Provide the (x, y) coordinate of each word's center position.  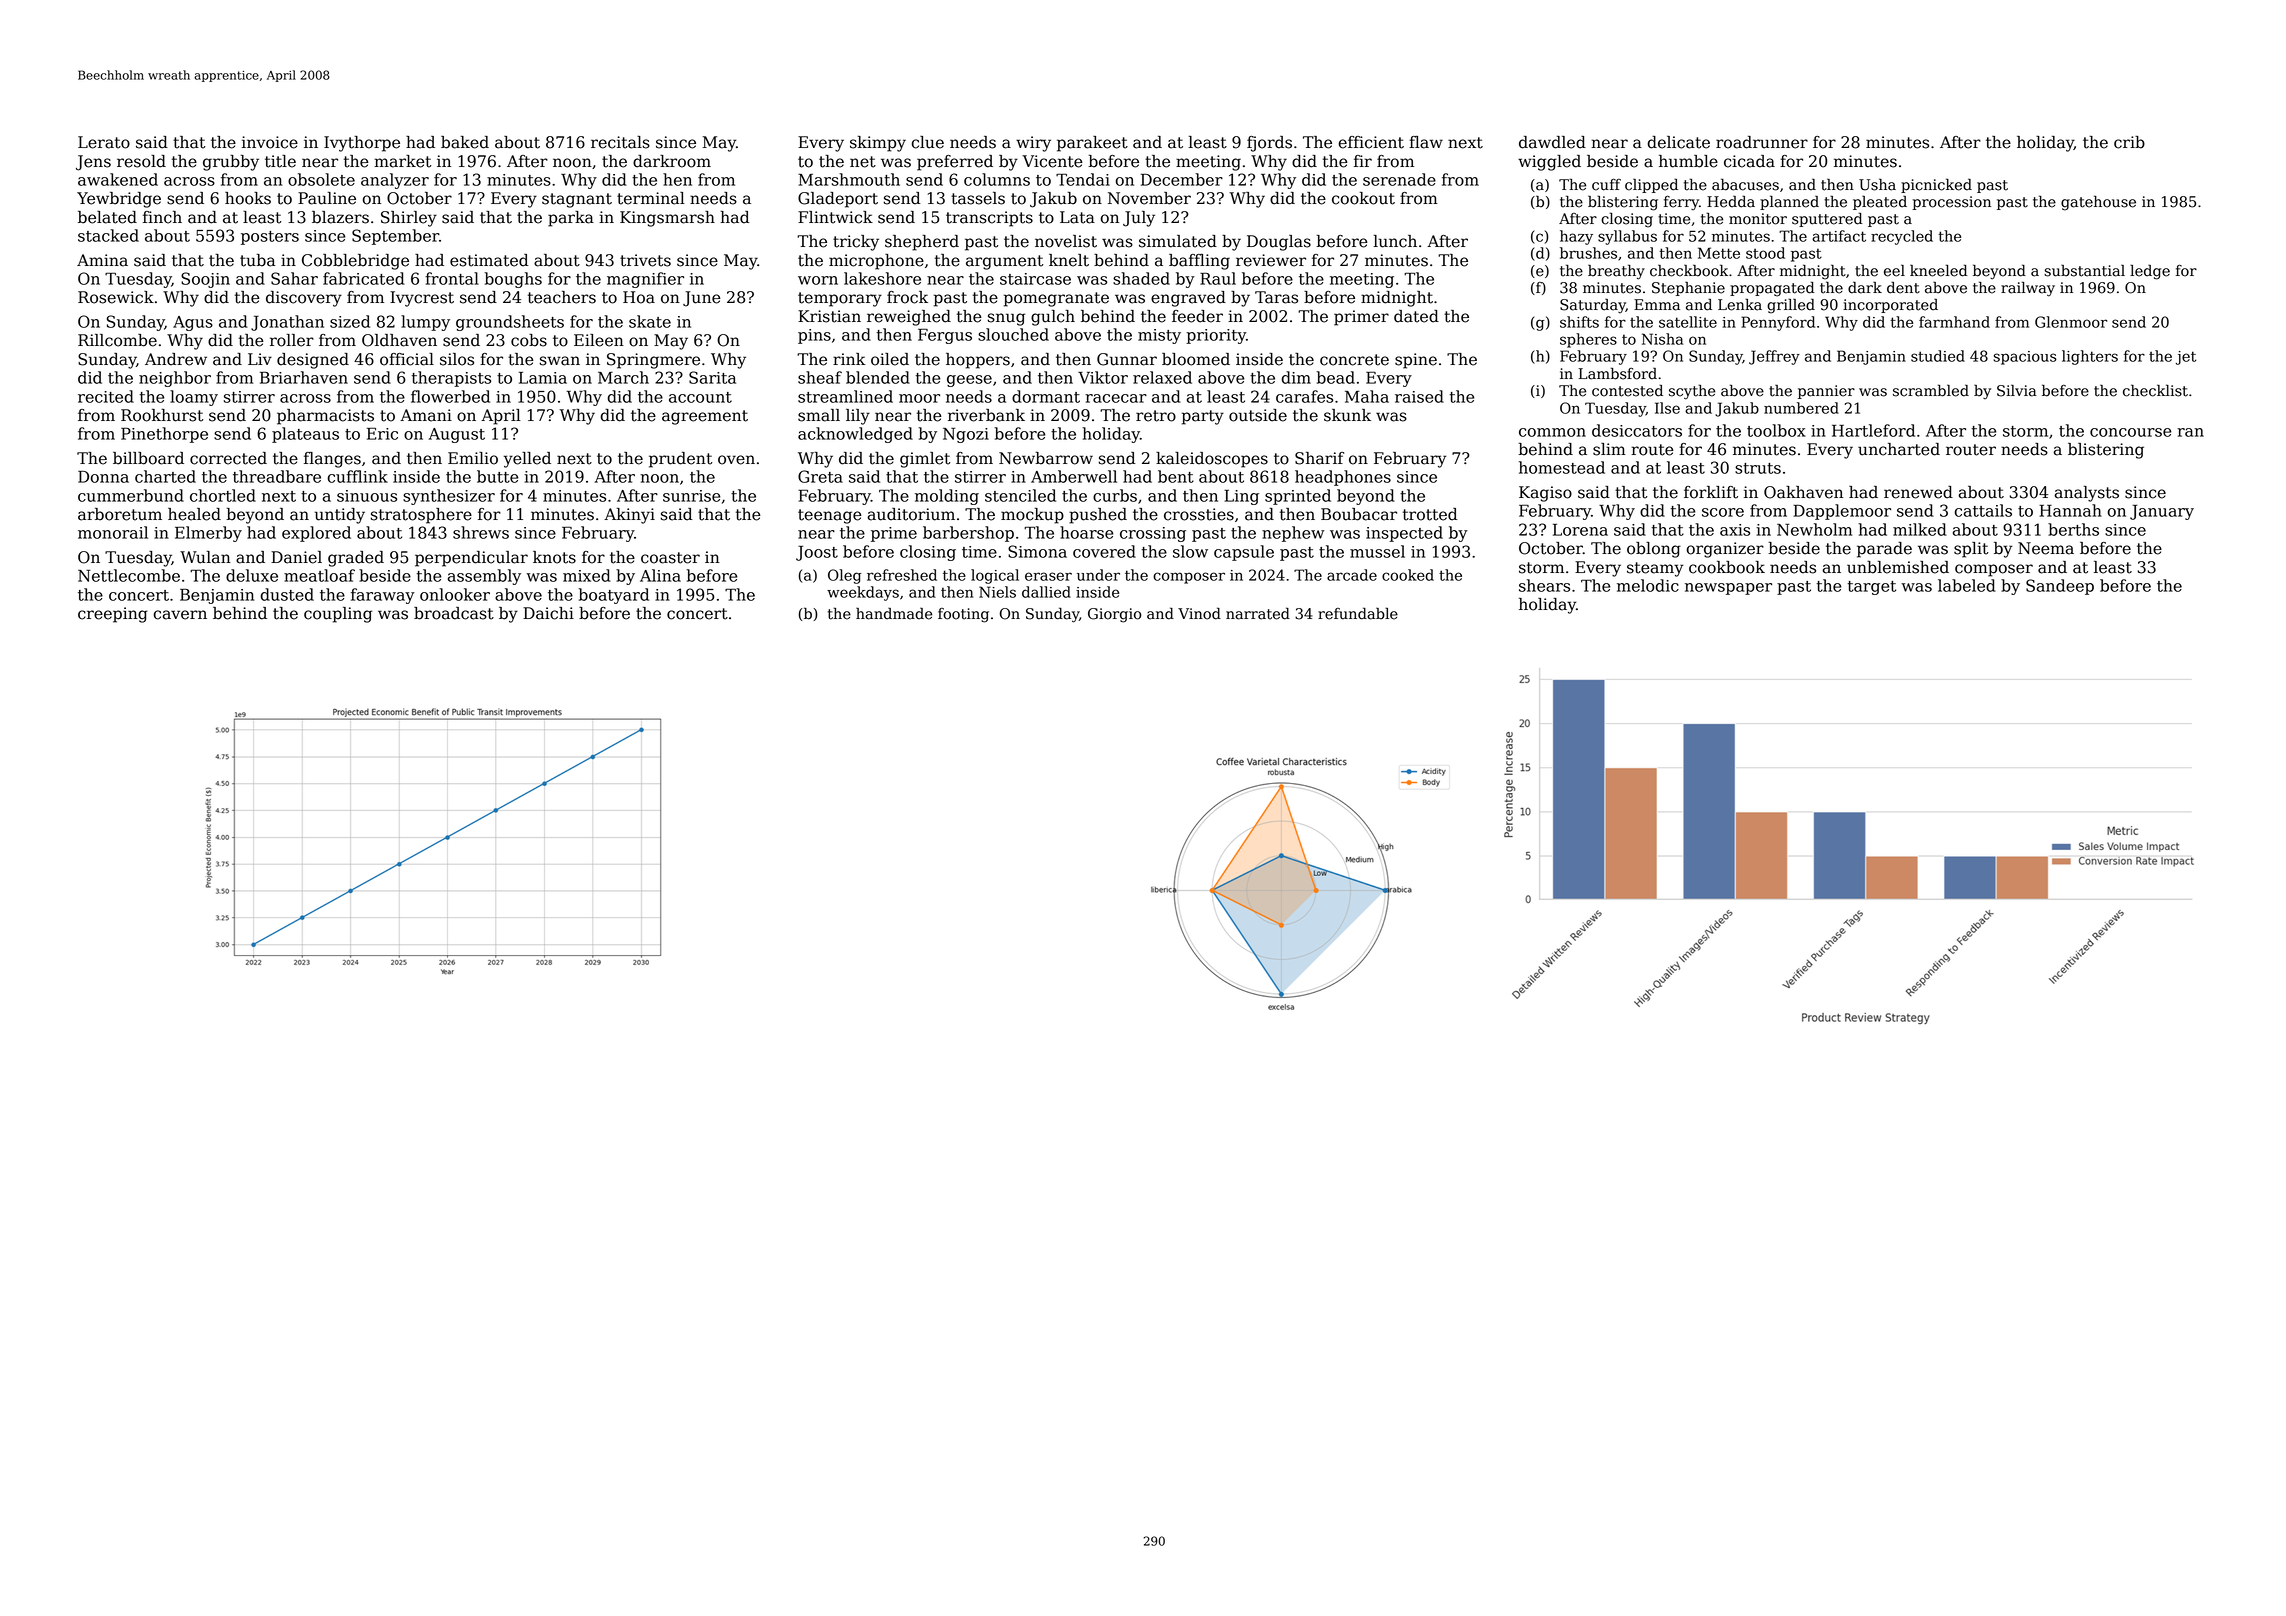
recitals (620, 142)
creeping (113, 615)
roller (292, 340)
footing (963, 615)
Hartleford (1873, 430)
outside (1258, 415)
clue (928, 142)
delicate (1679, 142)
